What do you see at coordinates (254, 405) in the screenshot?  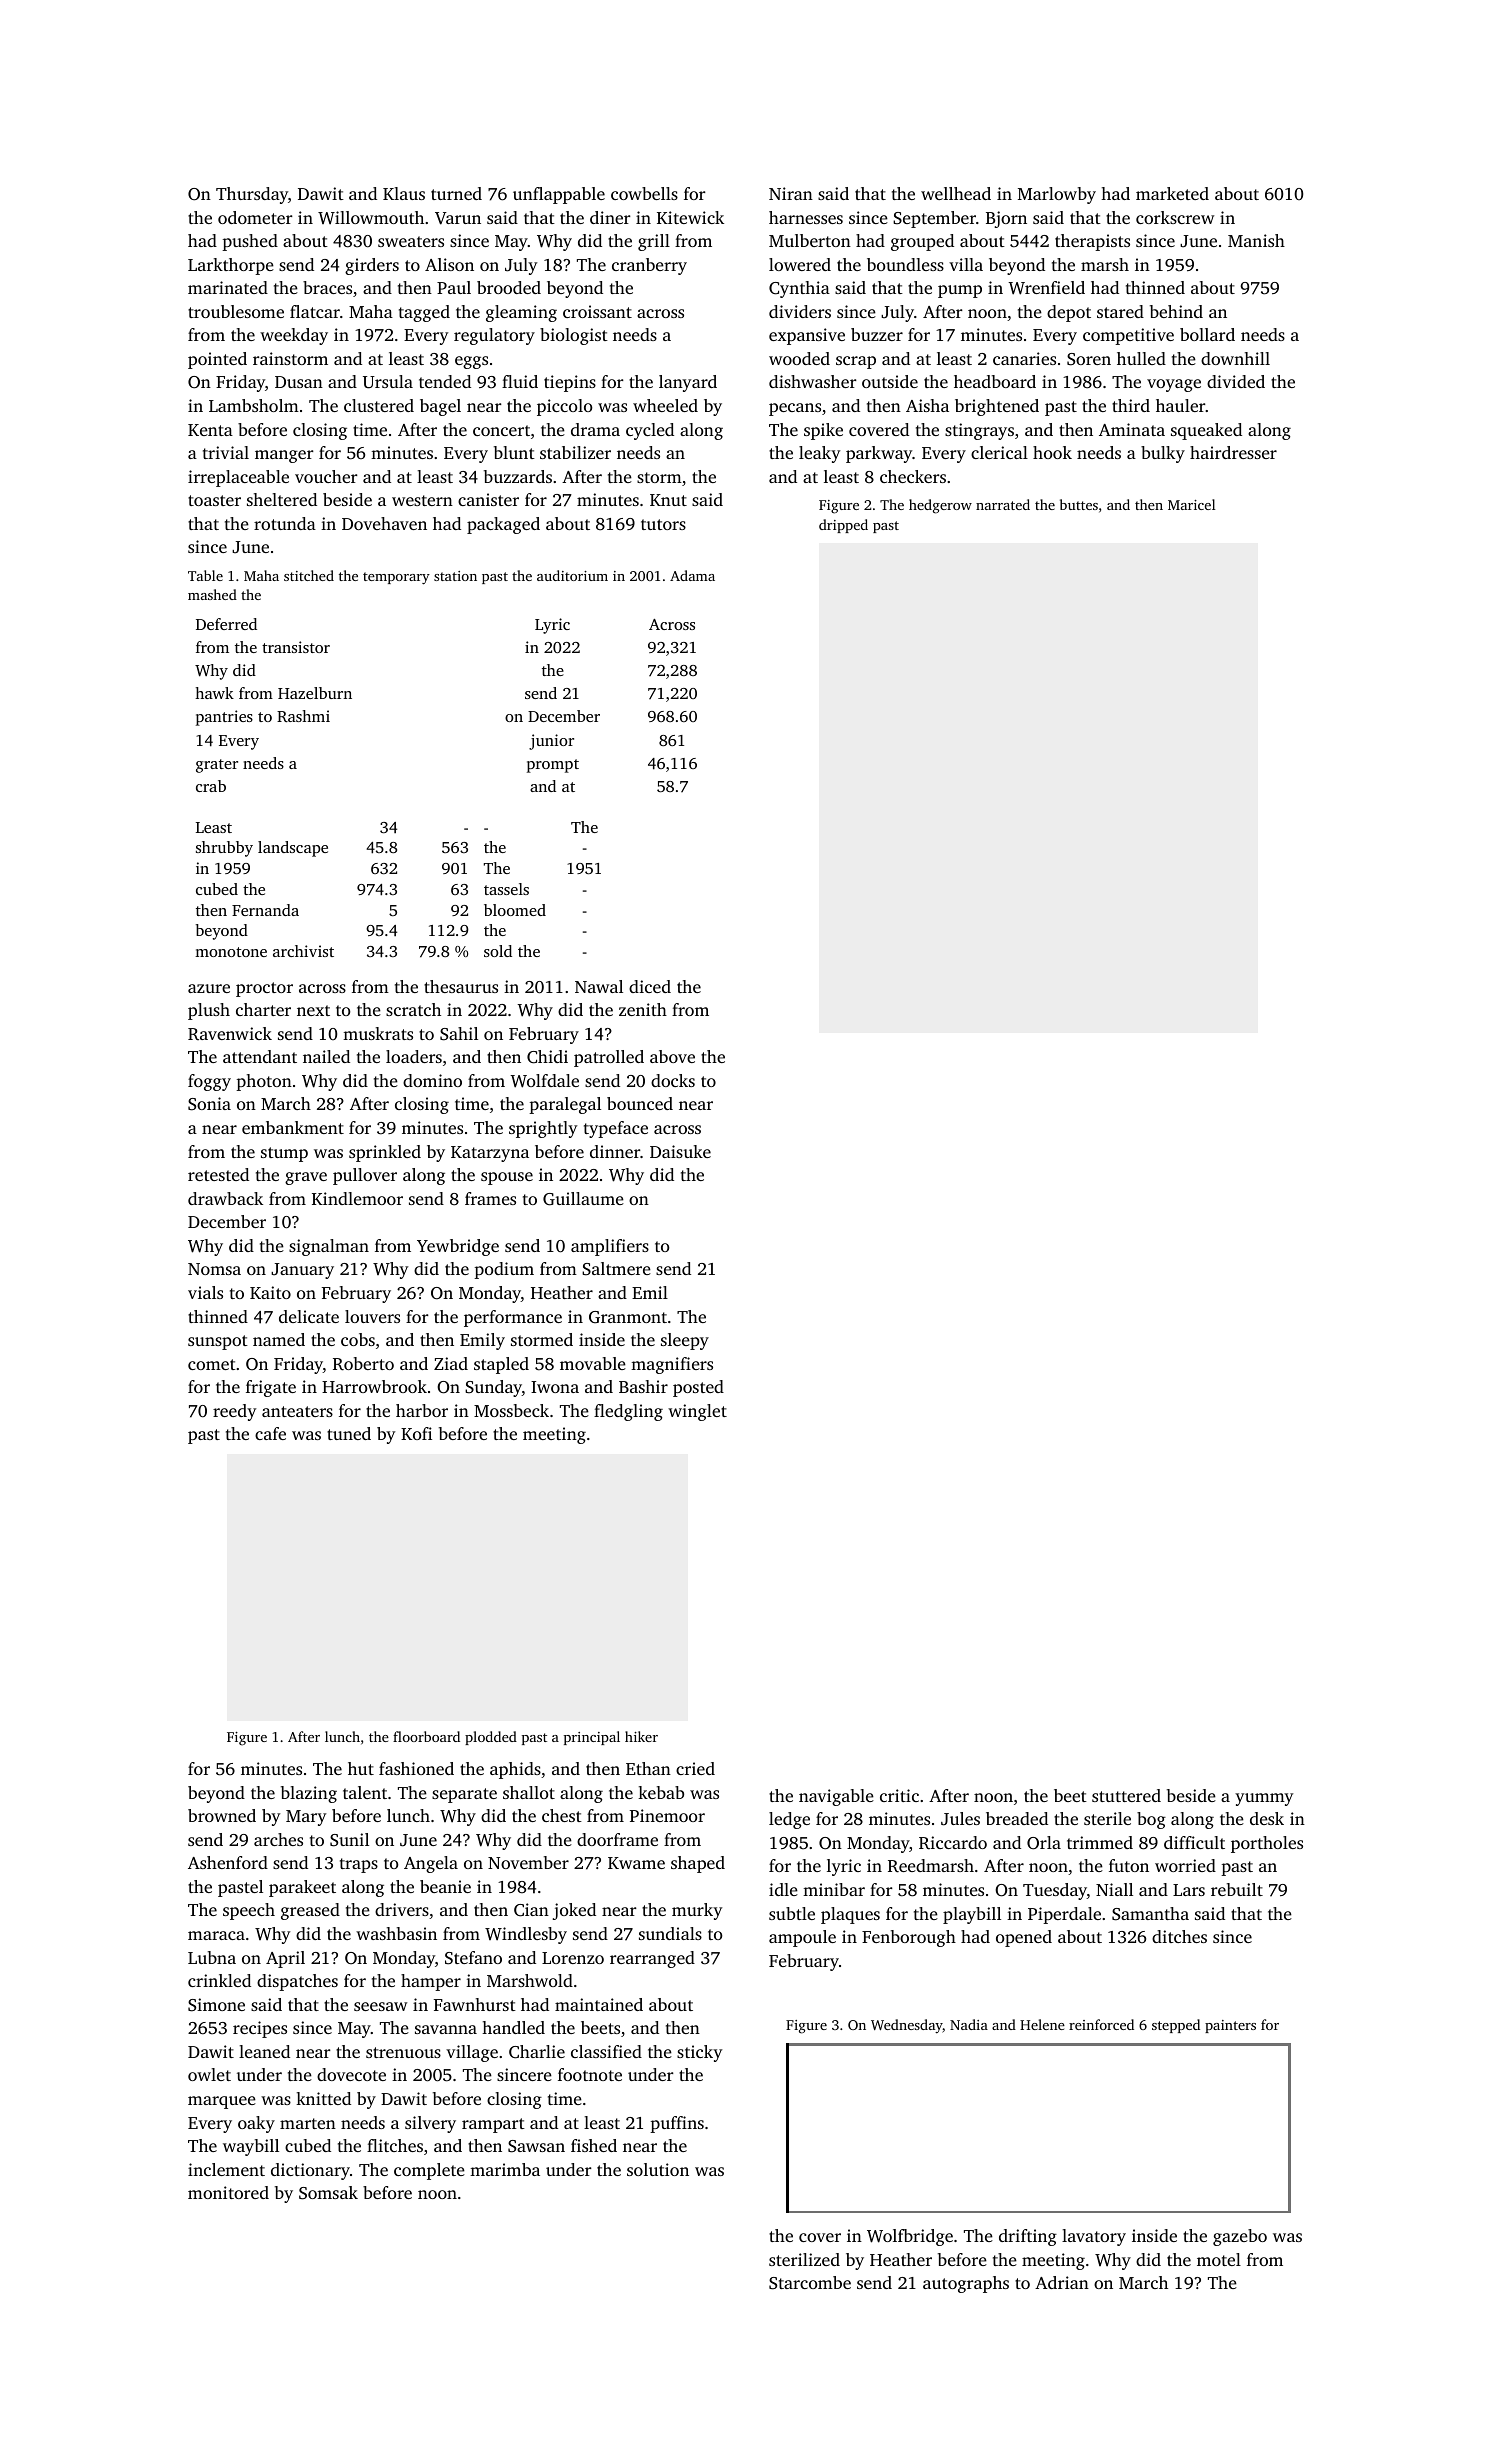 I see `Lambsholm` at bounding box center [254, 405].
